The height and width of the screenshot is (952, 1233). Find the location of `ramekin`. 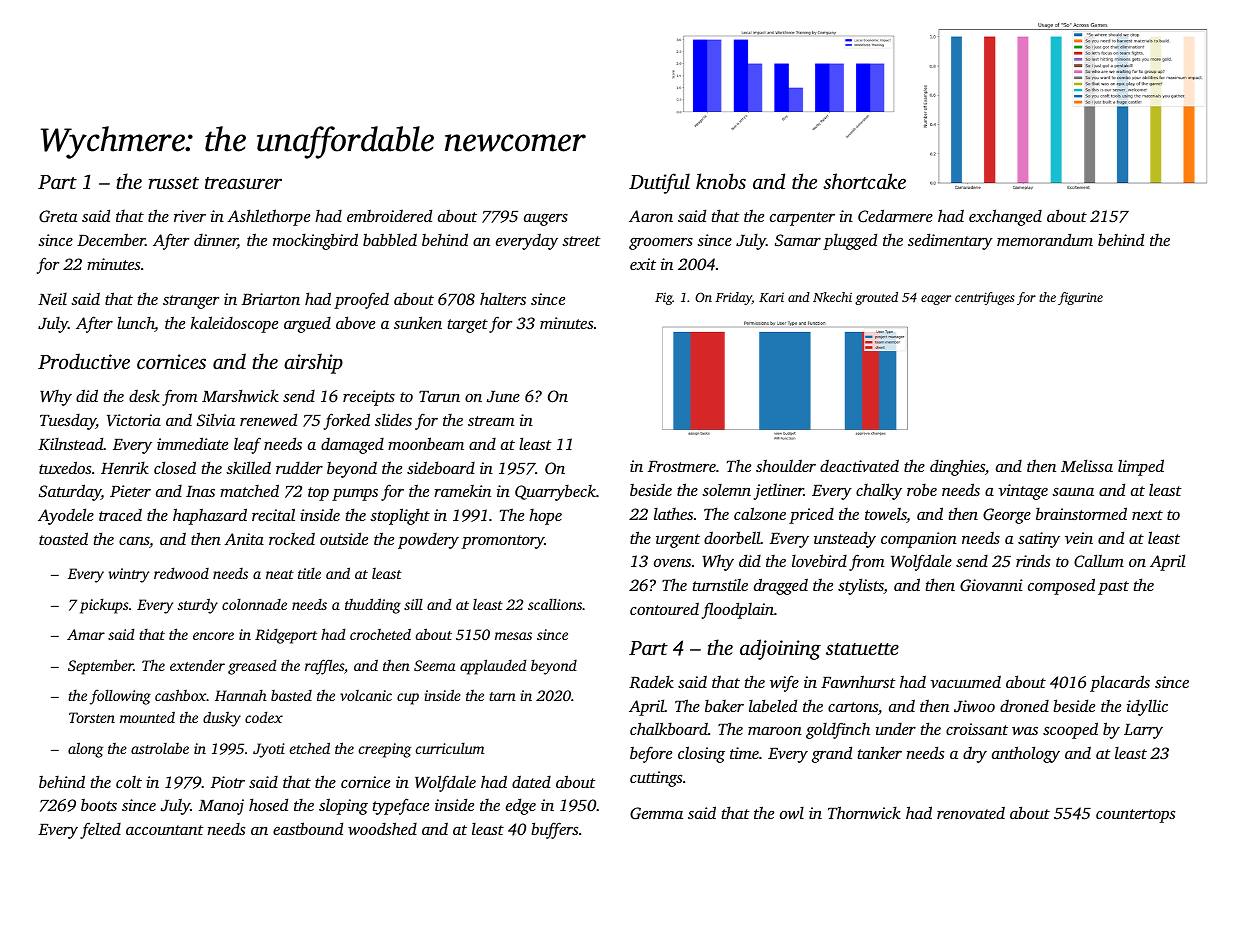

ramekin is located at coordinates (462, 491).
